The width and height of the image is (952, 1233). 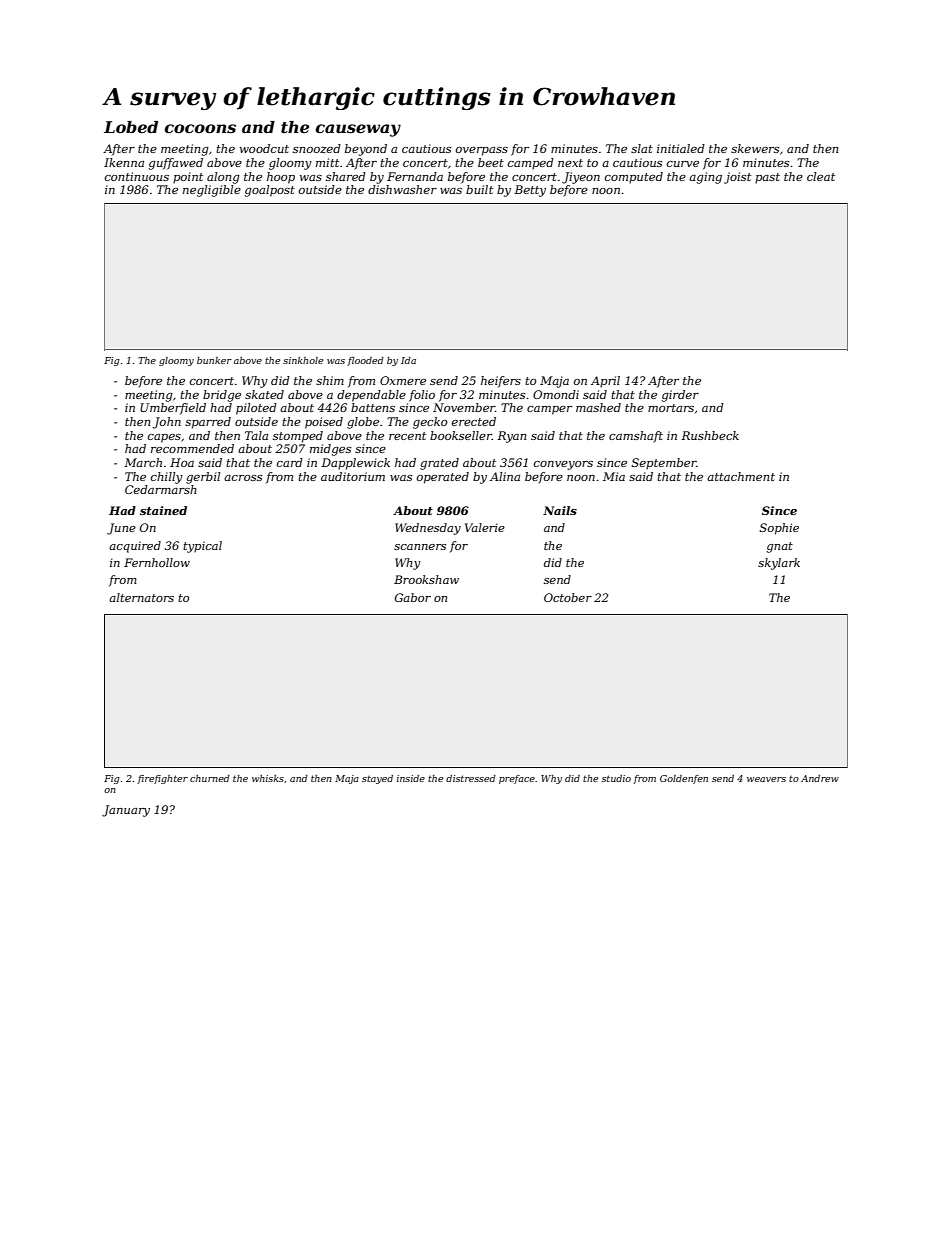 What do you see at coordinates (420, 547) in the image?
I see `scanners` at bounding box center [420, 547].
